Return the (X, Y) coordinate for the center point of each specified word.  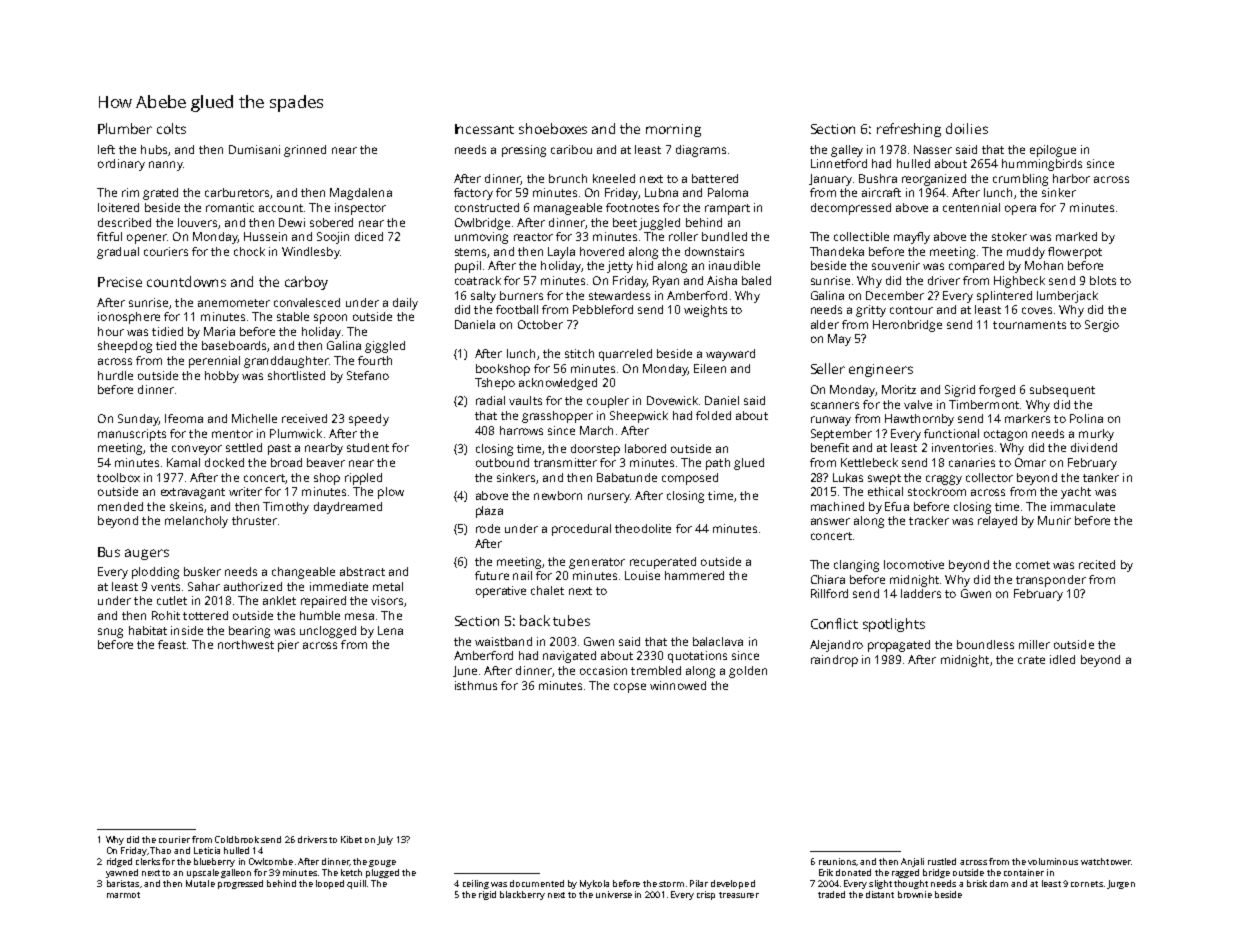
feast (172, 644)
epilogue (1053, 151)
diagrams (701, 151)
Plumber (125, 128)
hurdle (115, 375)
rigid (487, 895)
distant (880, 894)
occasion (603, 670)
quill (356, 884)
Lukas (848, 477)
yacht (1076, 493)
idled (1062, 659)
